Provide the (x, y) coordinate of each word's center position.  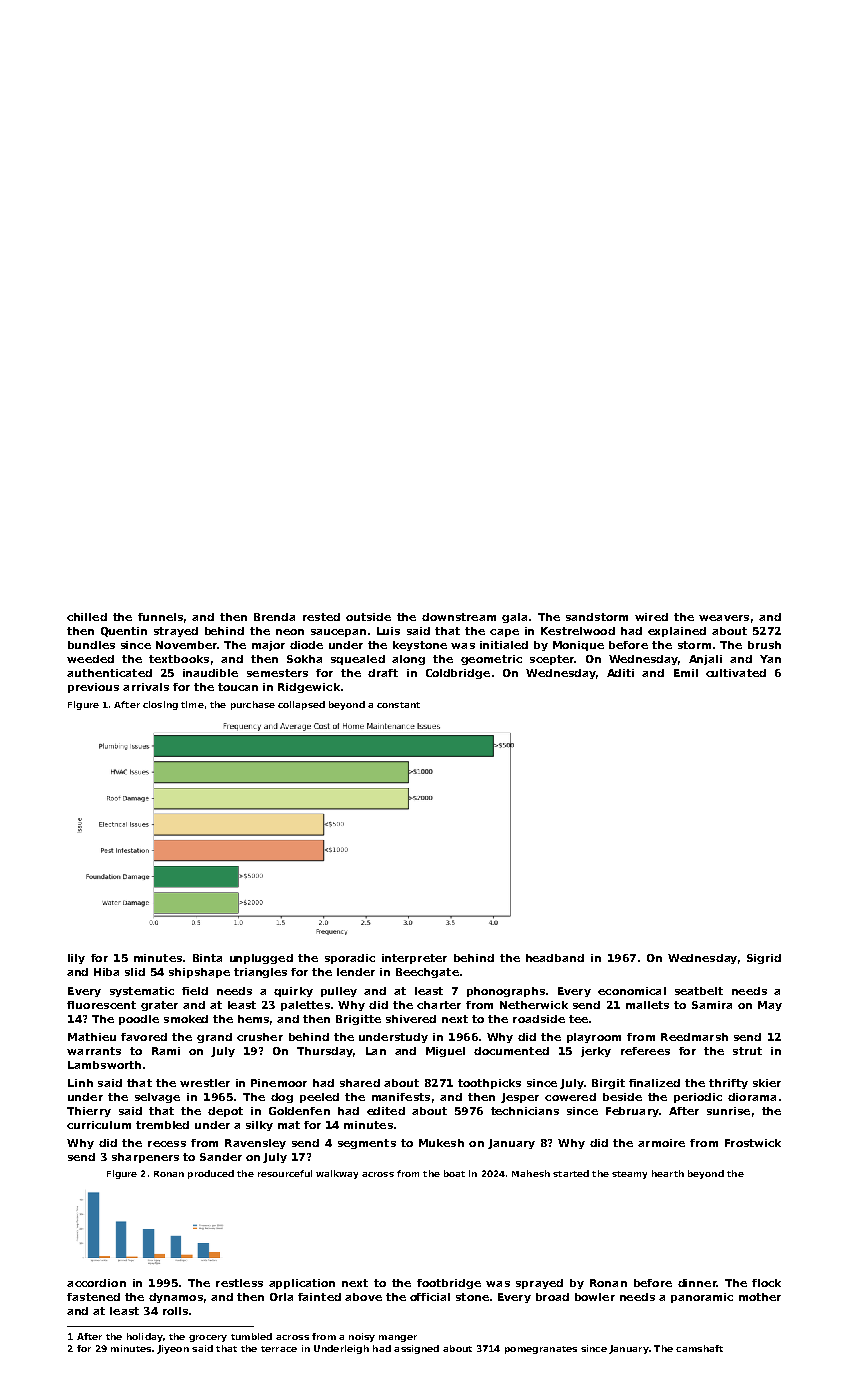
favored (144, 1037)
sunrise (728, 1111)
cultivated (736, 673)
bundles (91, 645)
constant (398, 705)
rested (321, 617)
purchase (253, 705)
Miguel (445, 1052)
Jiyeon (173, 1349)
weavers (724, 618)
